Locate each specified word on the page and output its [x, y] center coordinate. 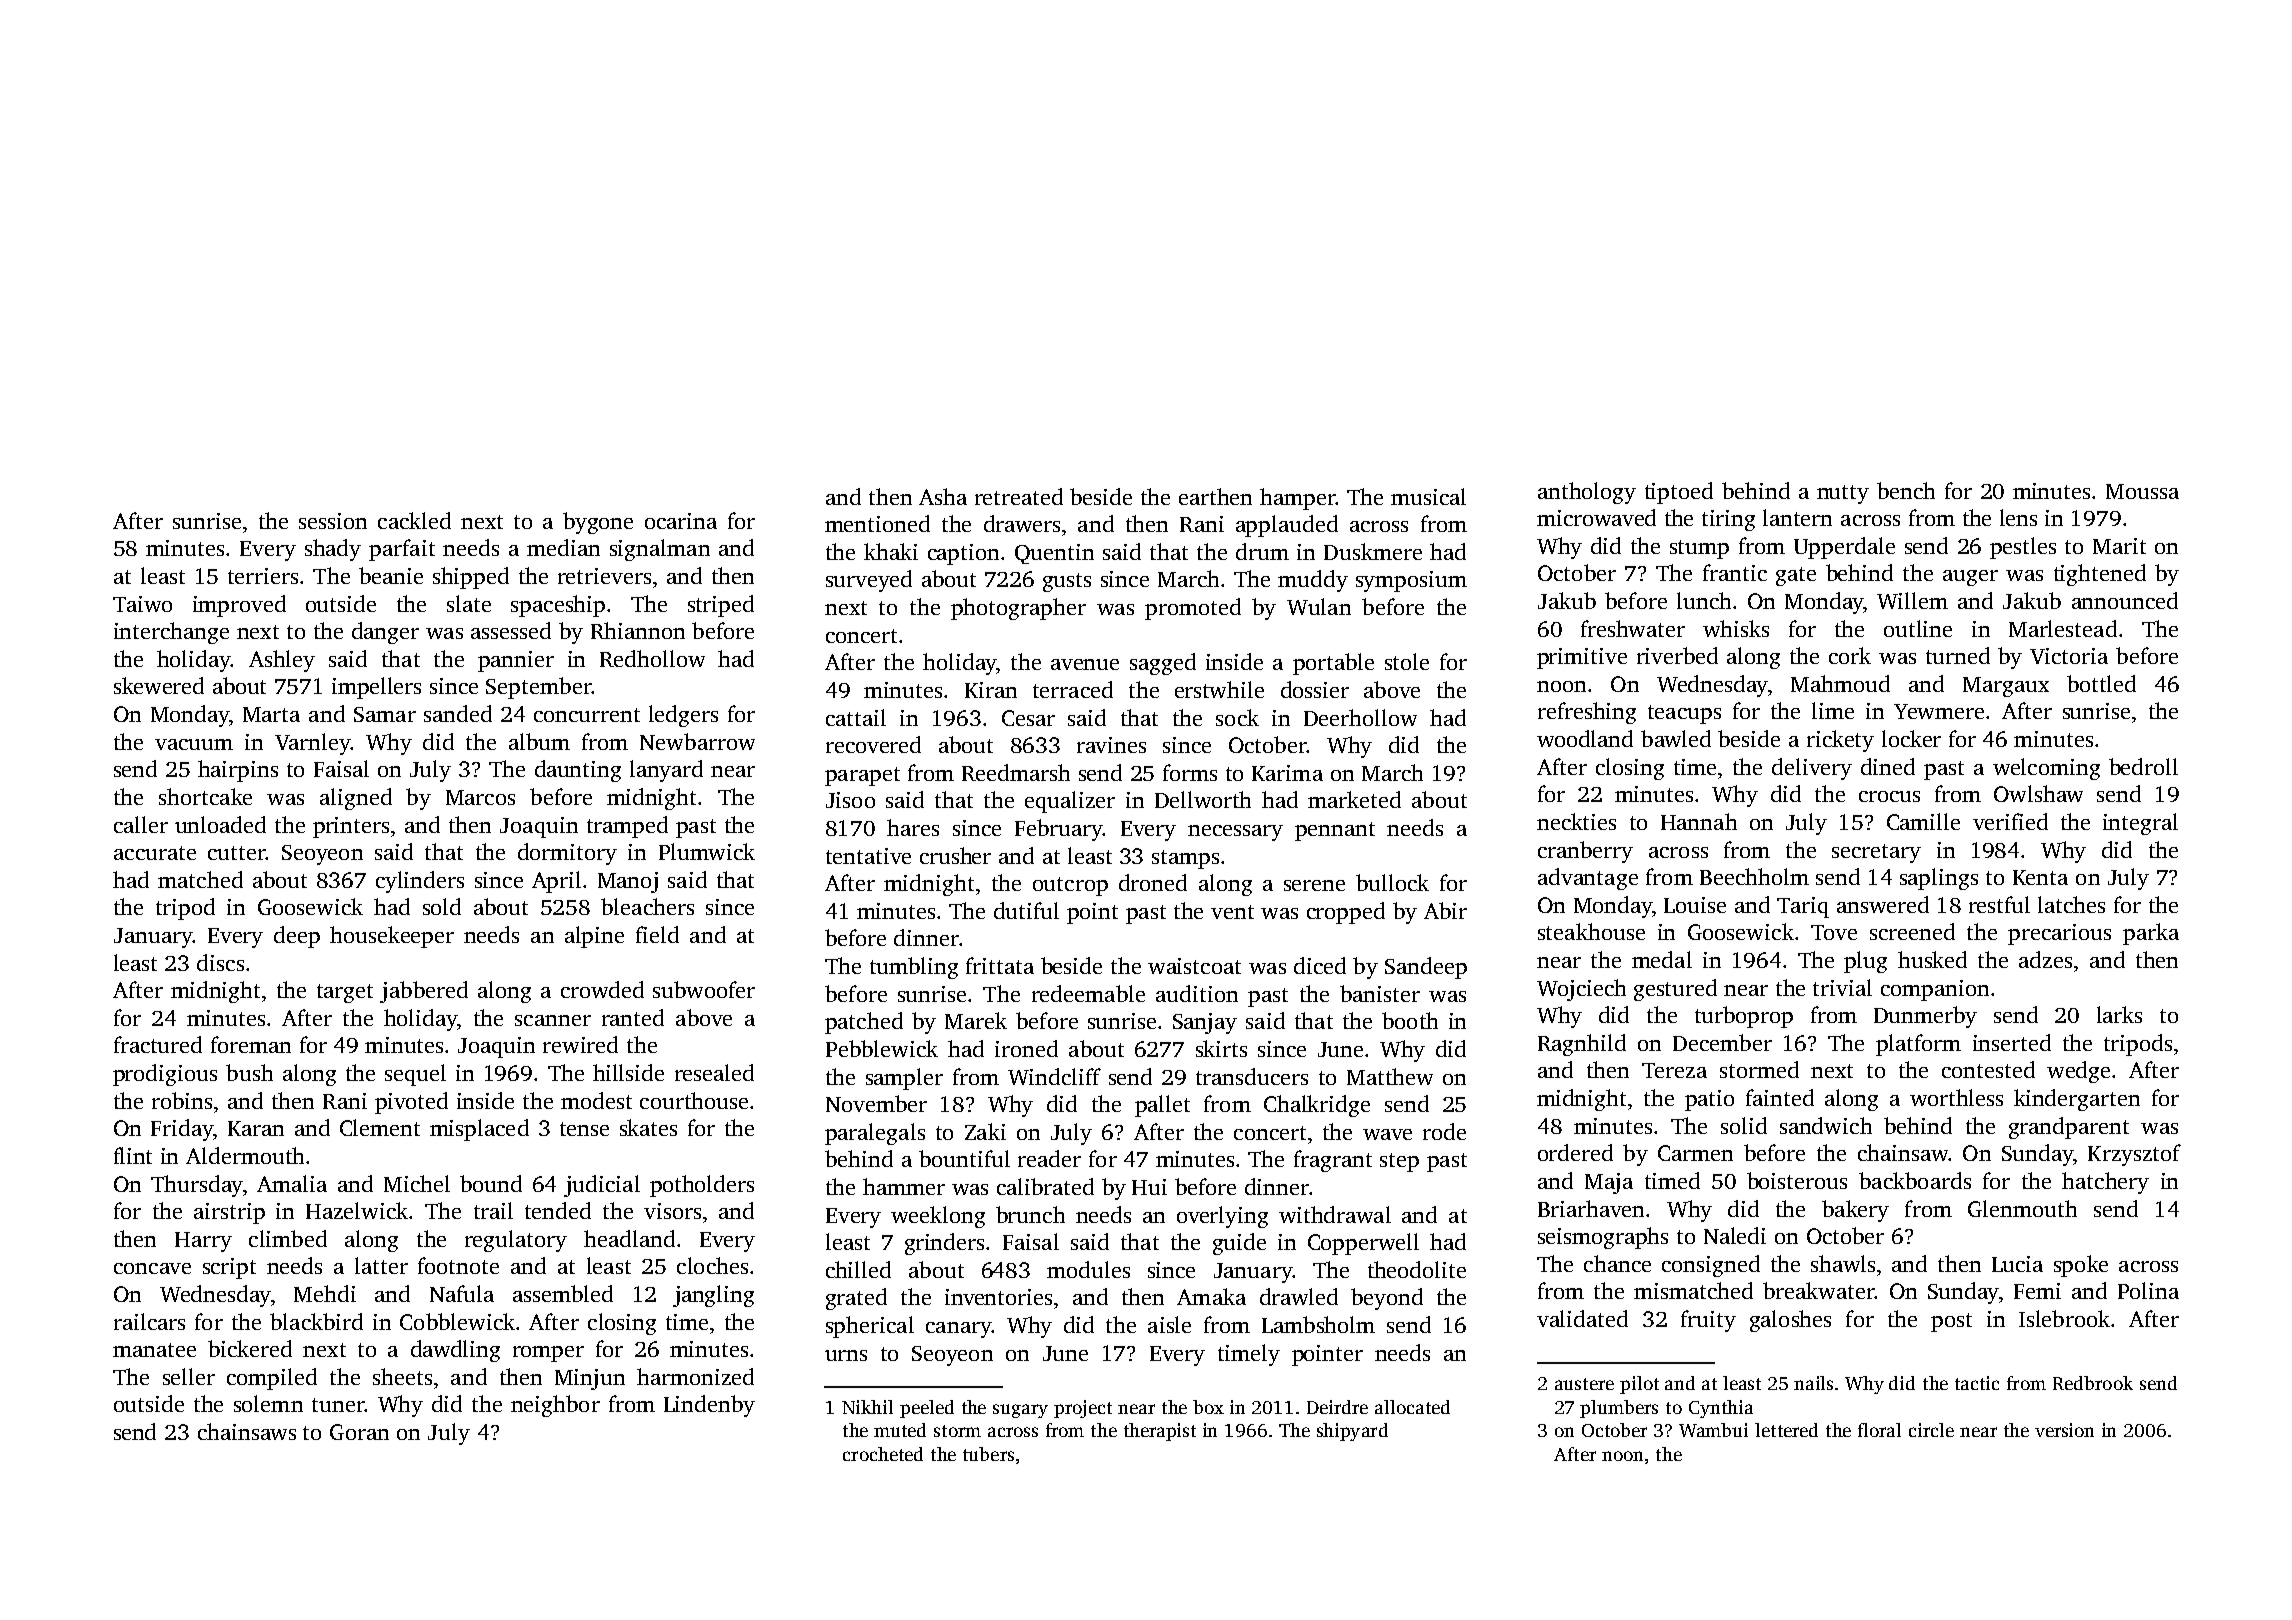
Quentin [1054, 554]
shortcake [205, 796]
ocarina [681, 521]
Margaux [2006, 687]
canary [958, 1330]
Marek [976, 1020]
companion [1935, 990]
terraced [1073, 689]
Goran [359, 1432]
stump [1699, 549]
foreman [251, 1044]
